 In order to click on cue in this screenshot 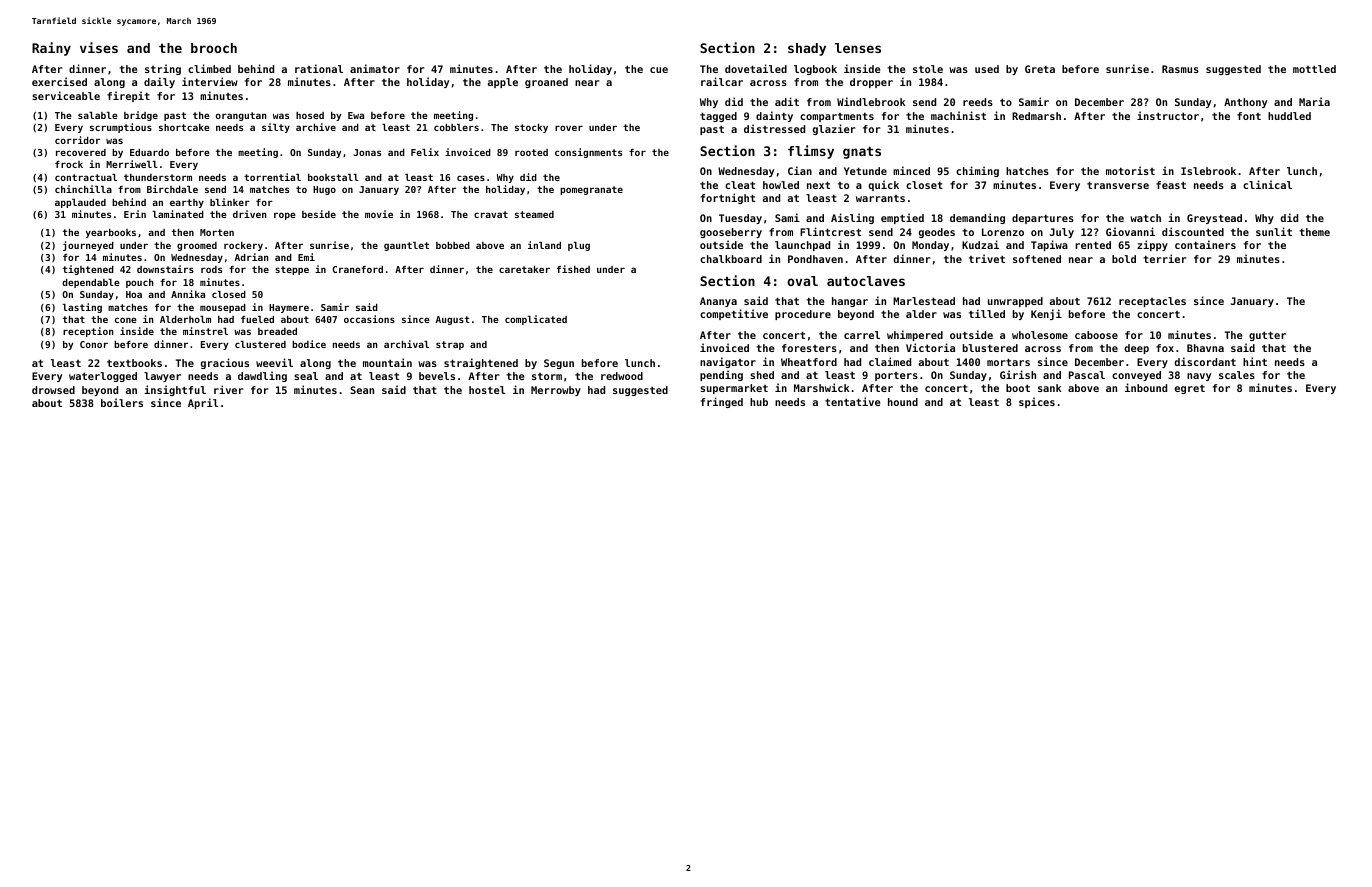, I will do `click(659, 70)`.
